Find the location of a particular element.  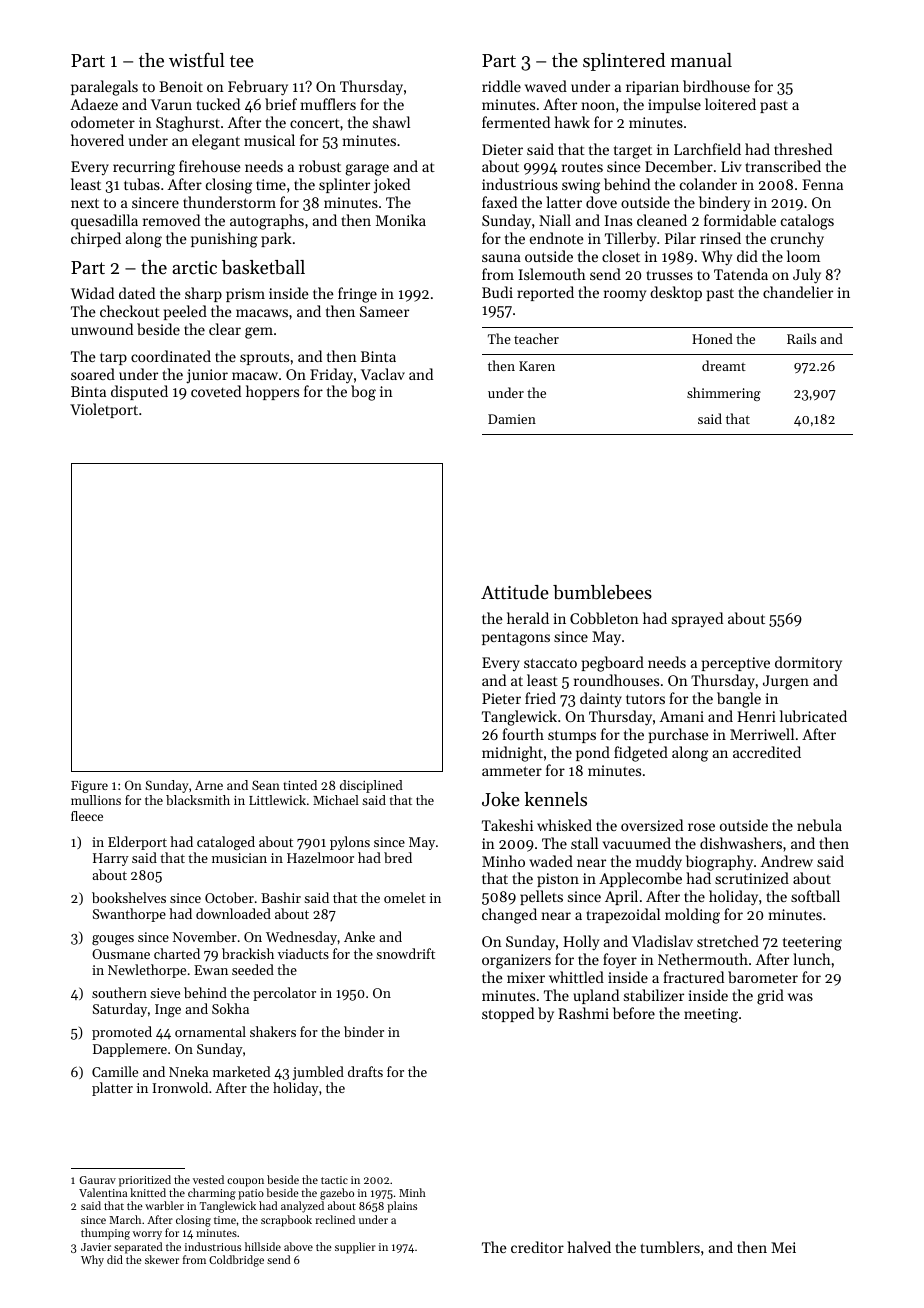

purchase is located at coordinates (679, 735).
